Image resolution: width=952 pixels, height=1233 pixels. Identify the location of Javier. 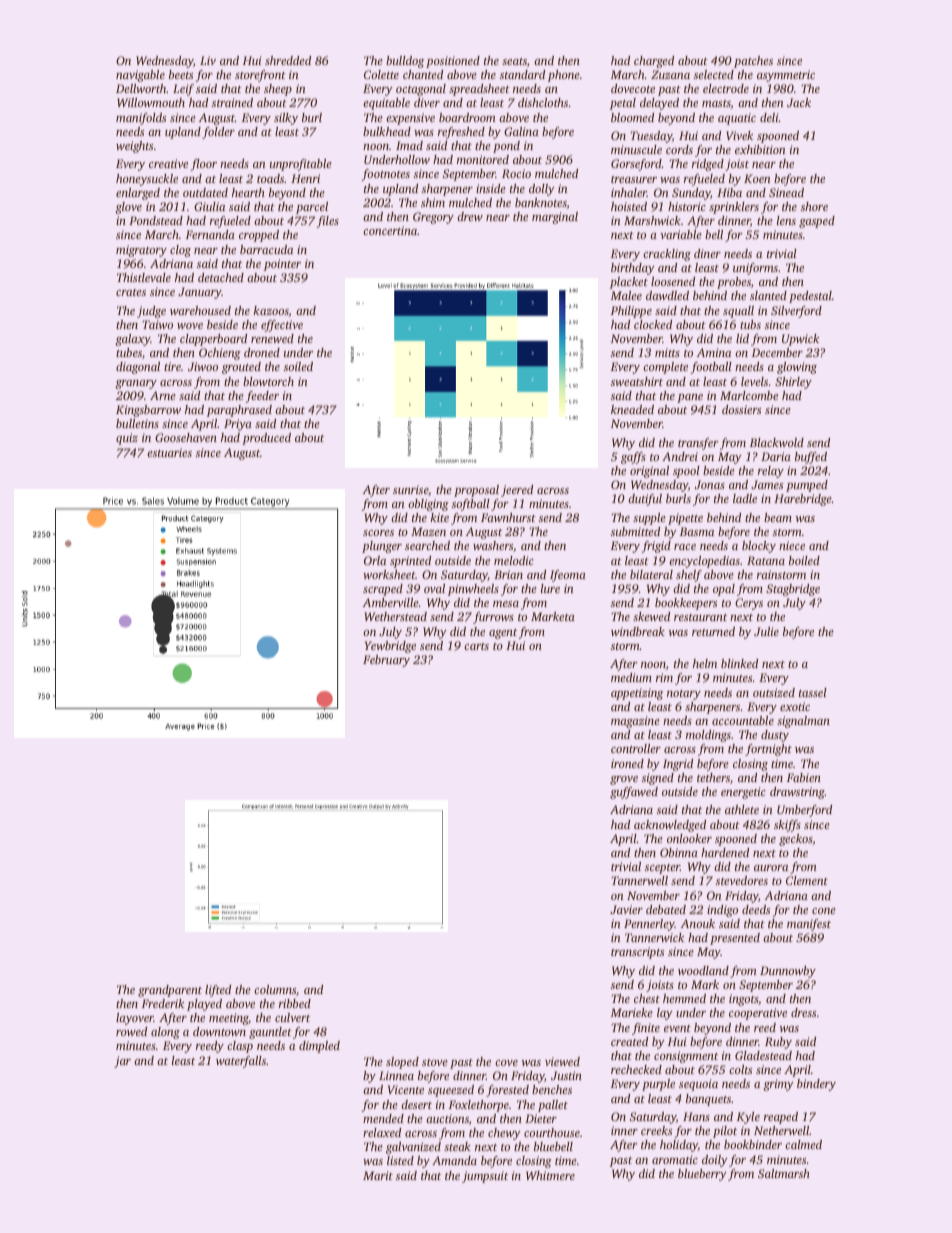
(626, 909).
